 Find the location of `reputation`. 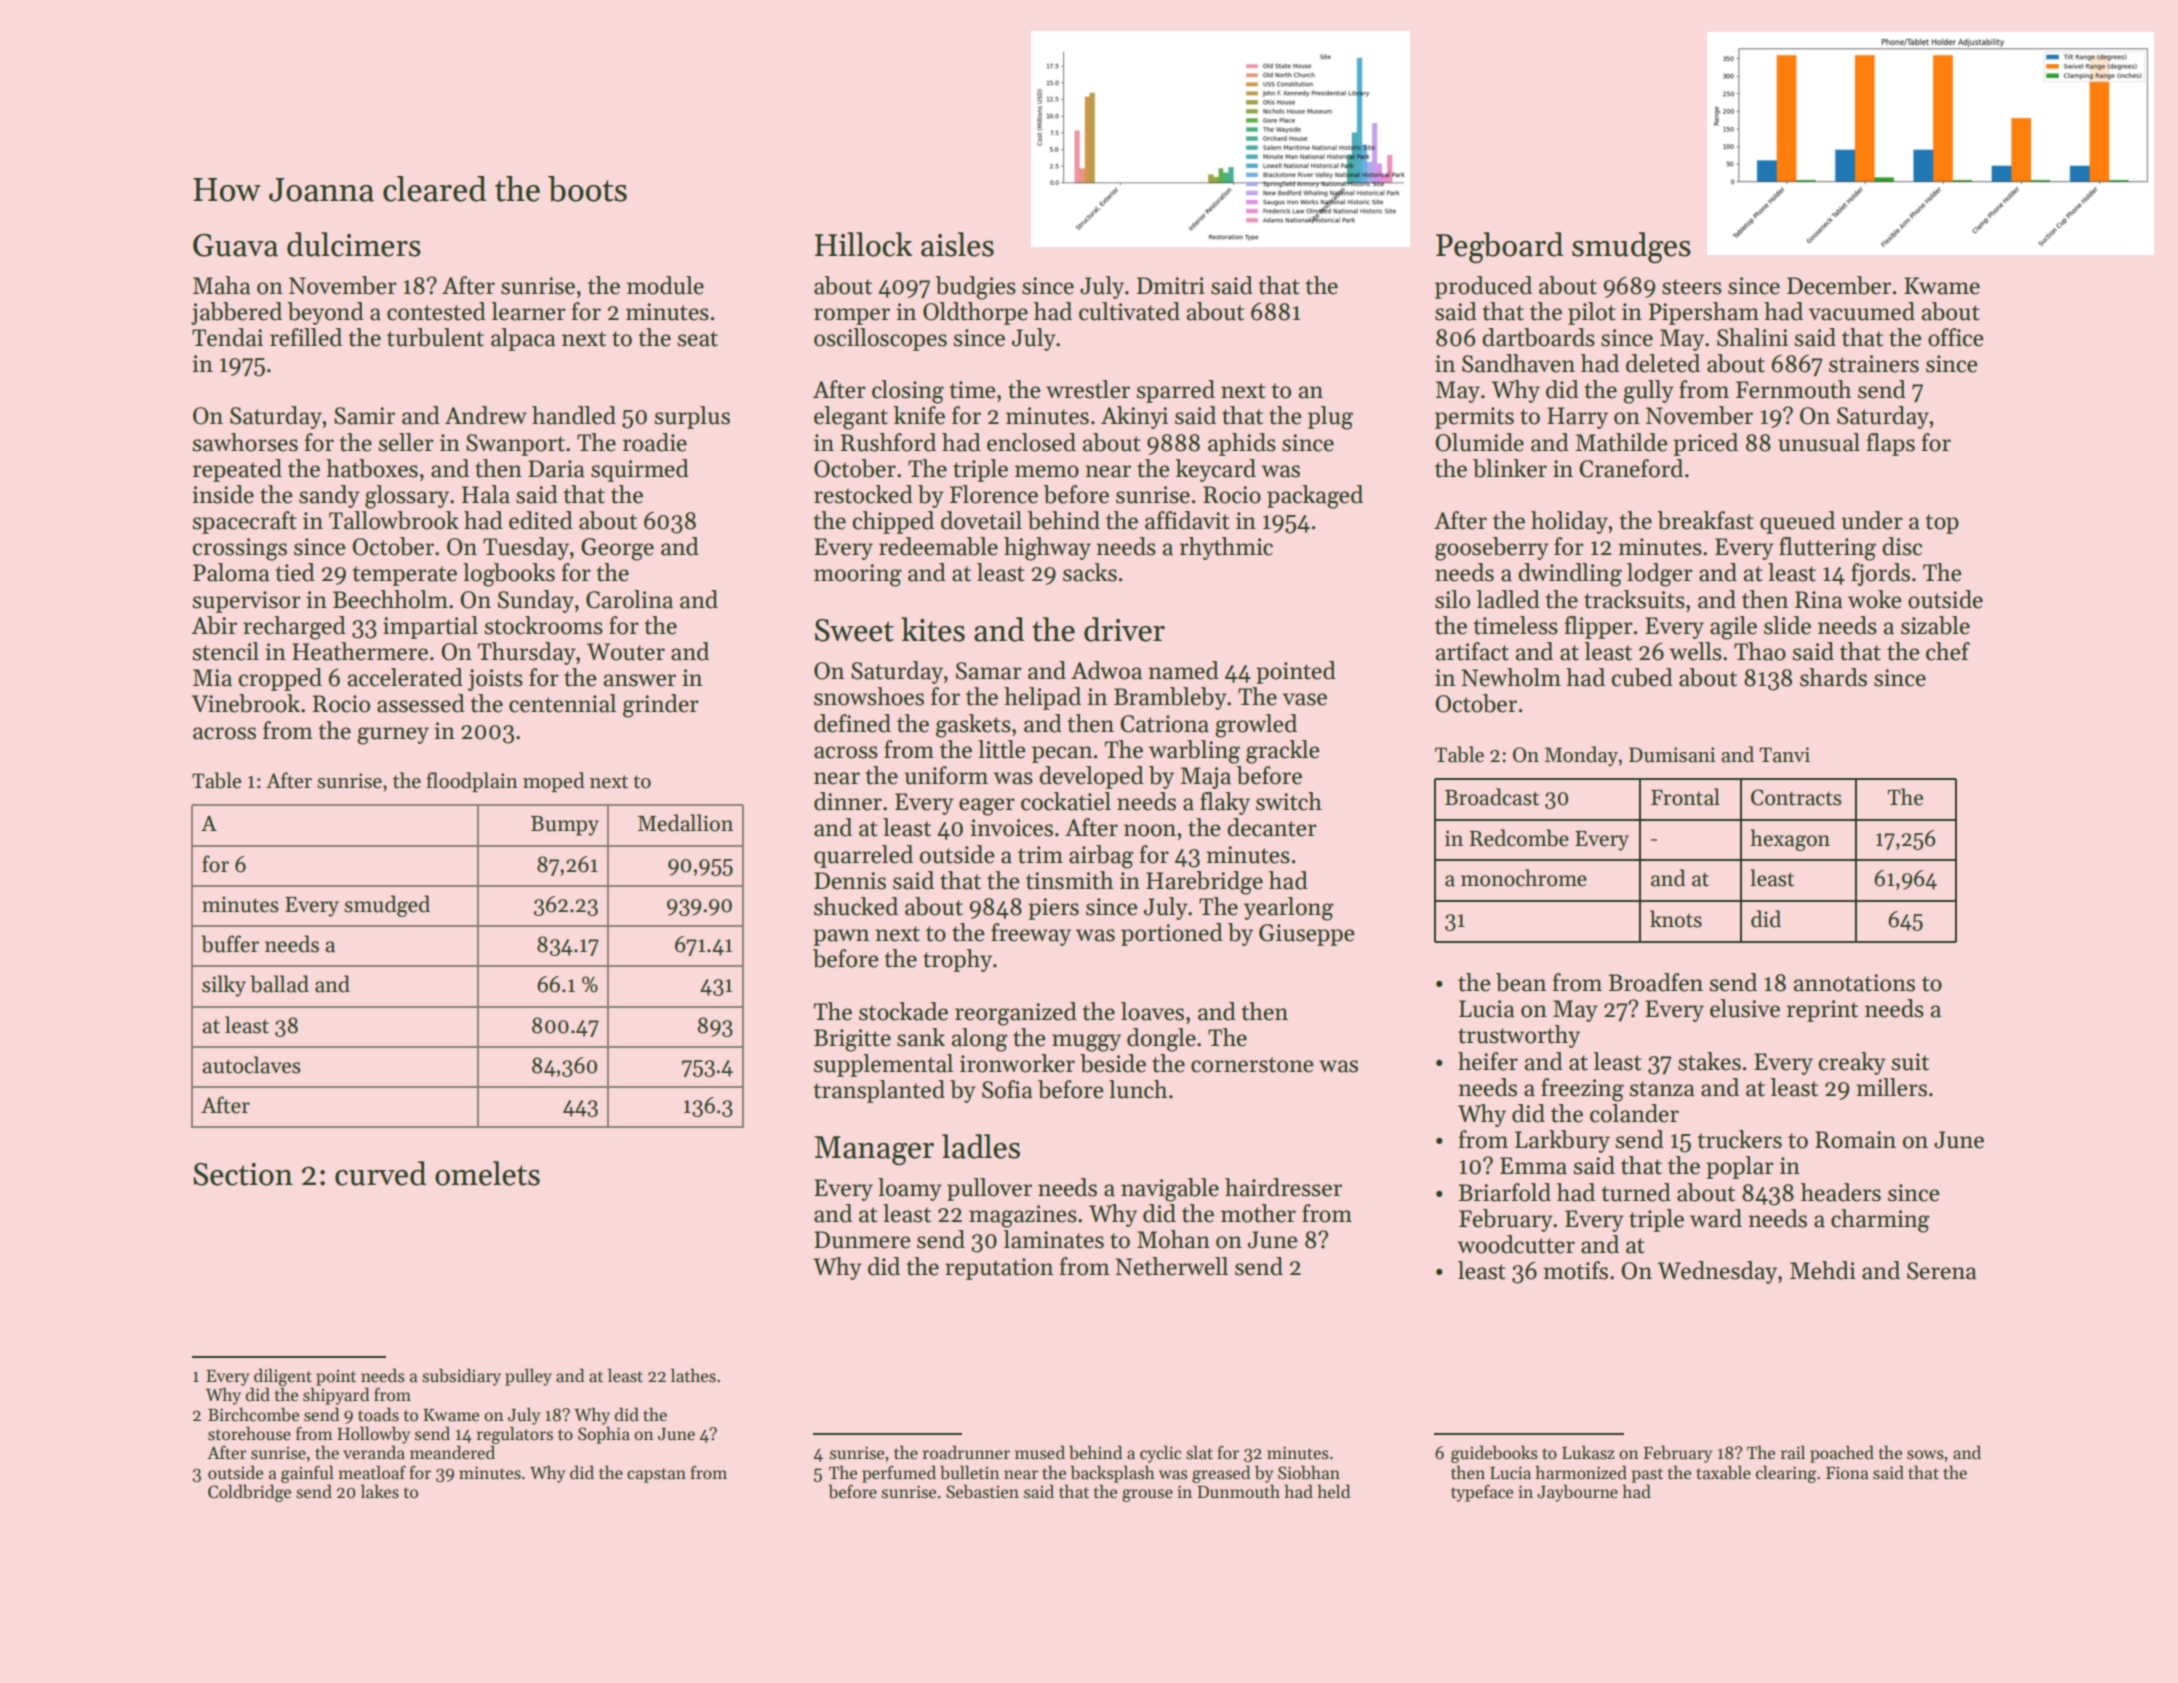

reputation is located at coordinates (999, 1269).
